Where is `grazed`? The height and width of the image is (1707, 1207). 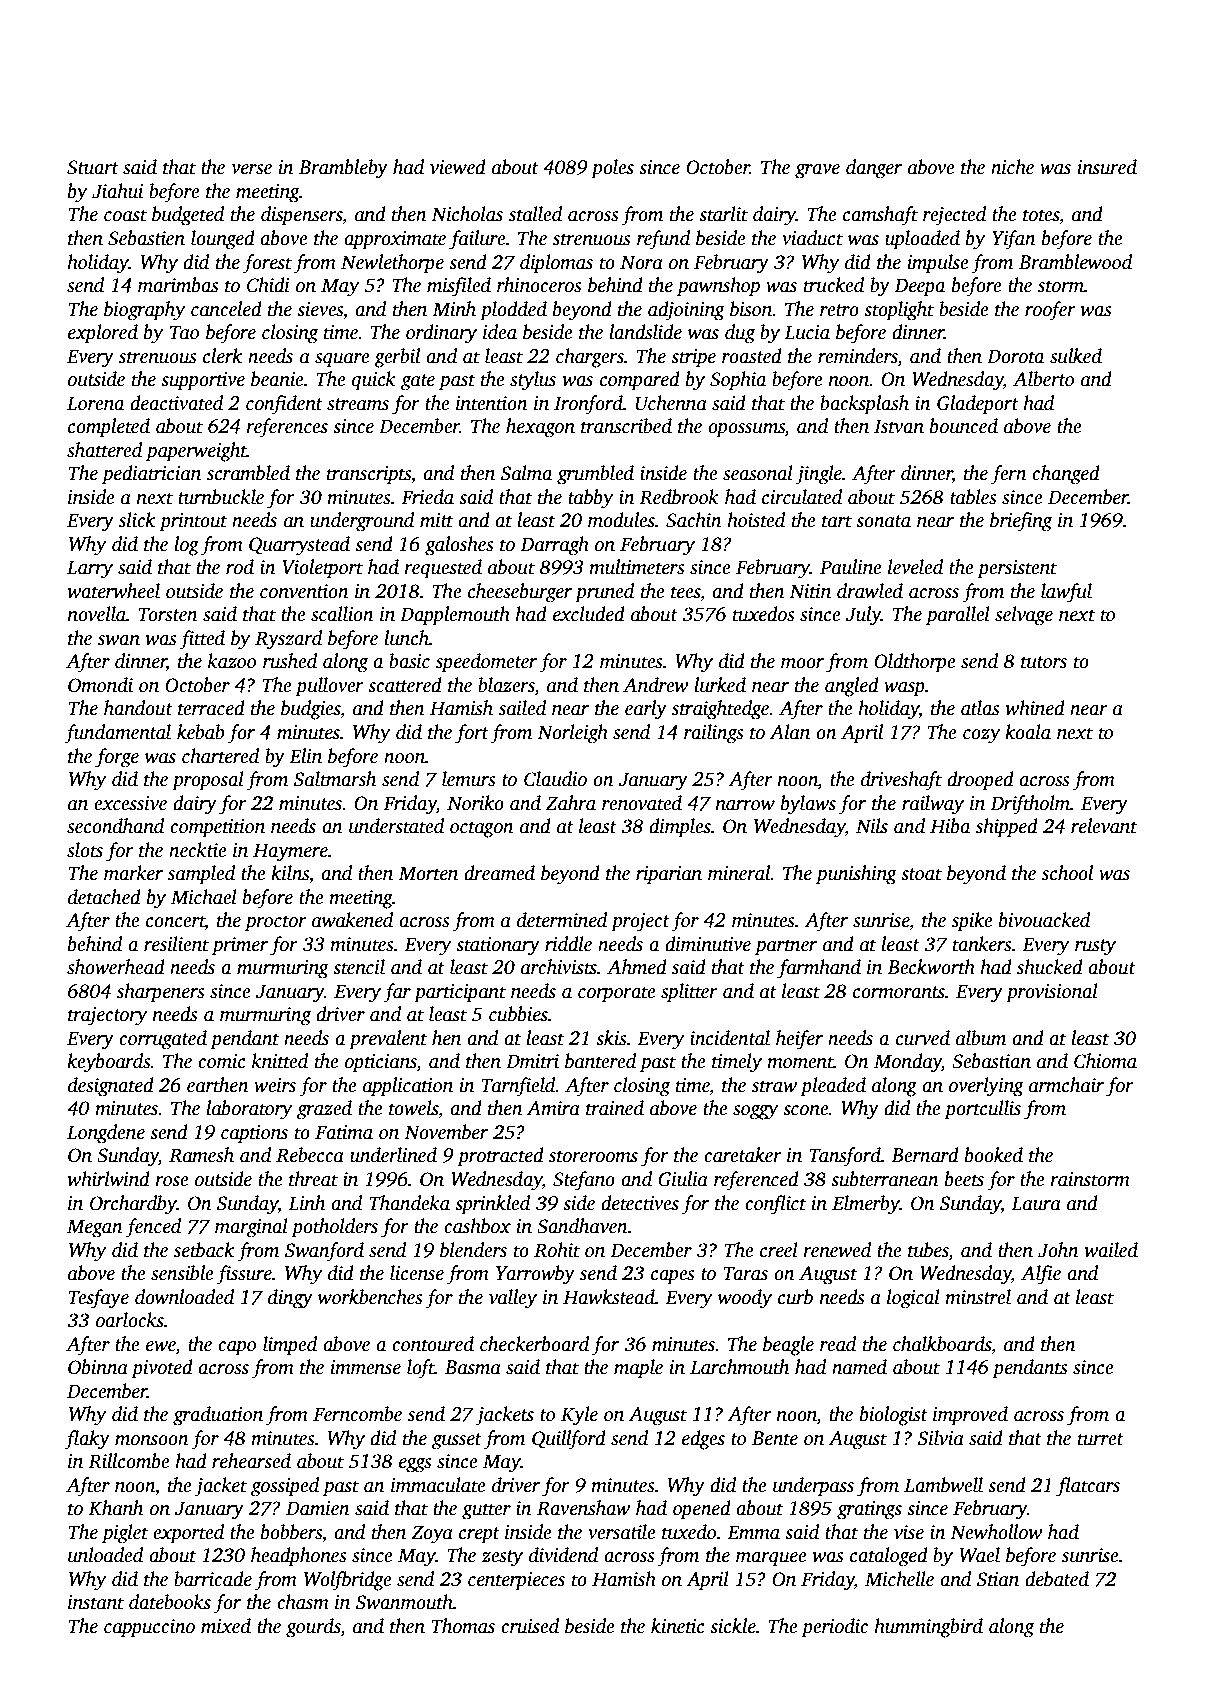
grazed is located at coordinates (324, 1110).
